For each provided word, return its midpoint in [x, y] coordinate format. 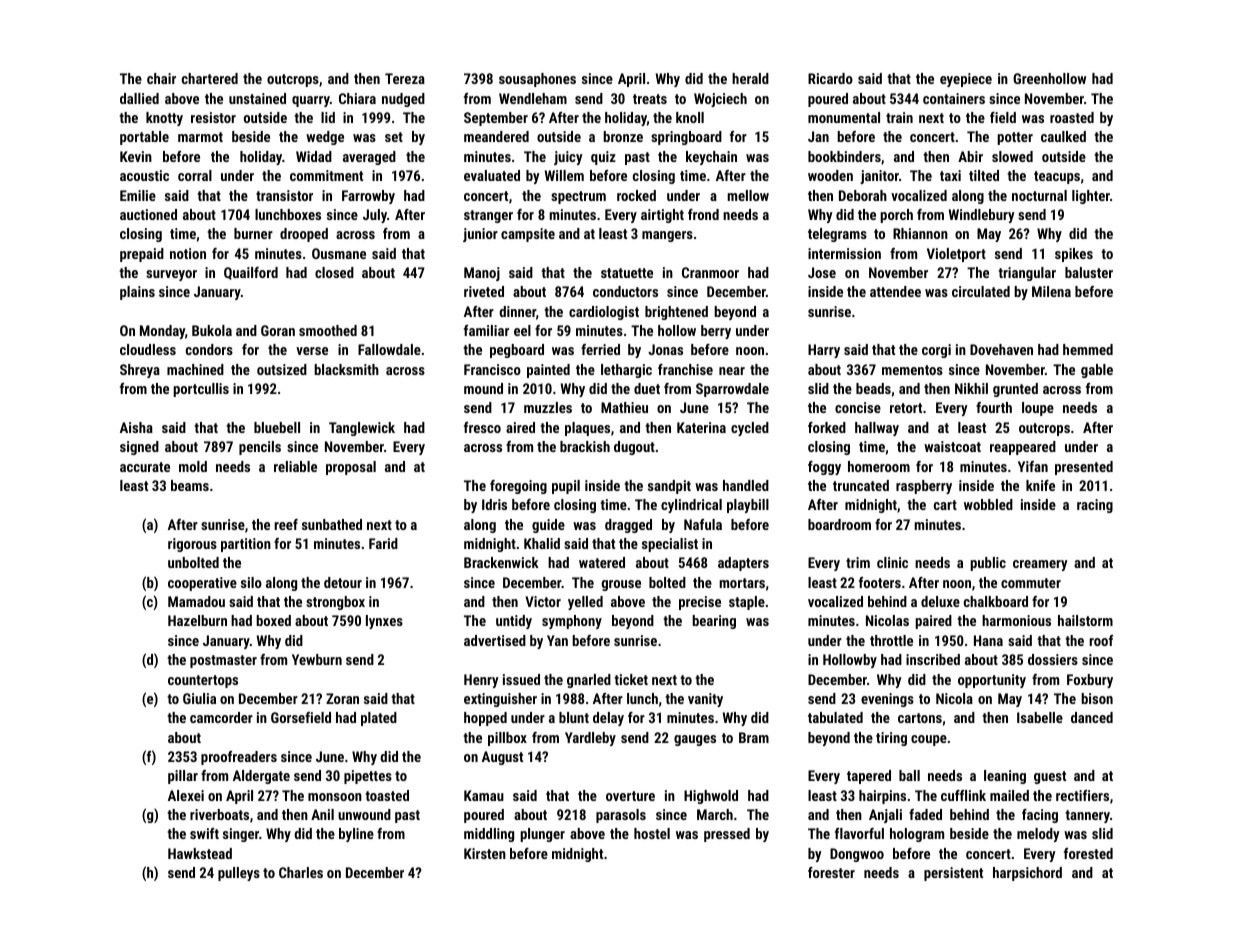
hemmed [1088, 349]
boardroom [839, 524]
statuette [627, 273]
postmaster [223, 661]
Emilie [138, 195]
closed [334, 272]
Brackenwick [501, 562]
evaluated [492, 175]
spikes [1074, 255]
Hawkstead [200, 853]
